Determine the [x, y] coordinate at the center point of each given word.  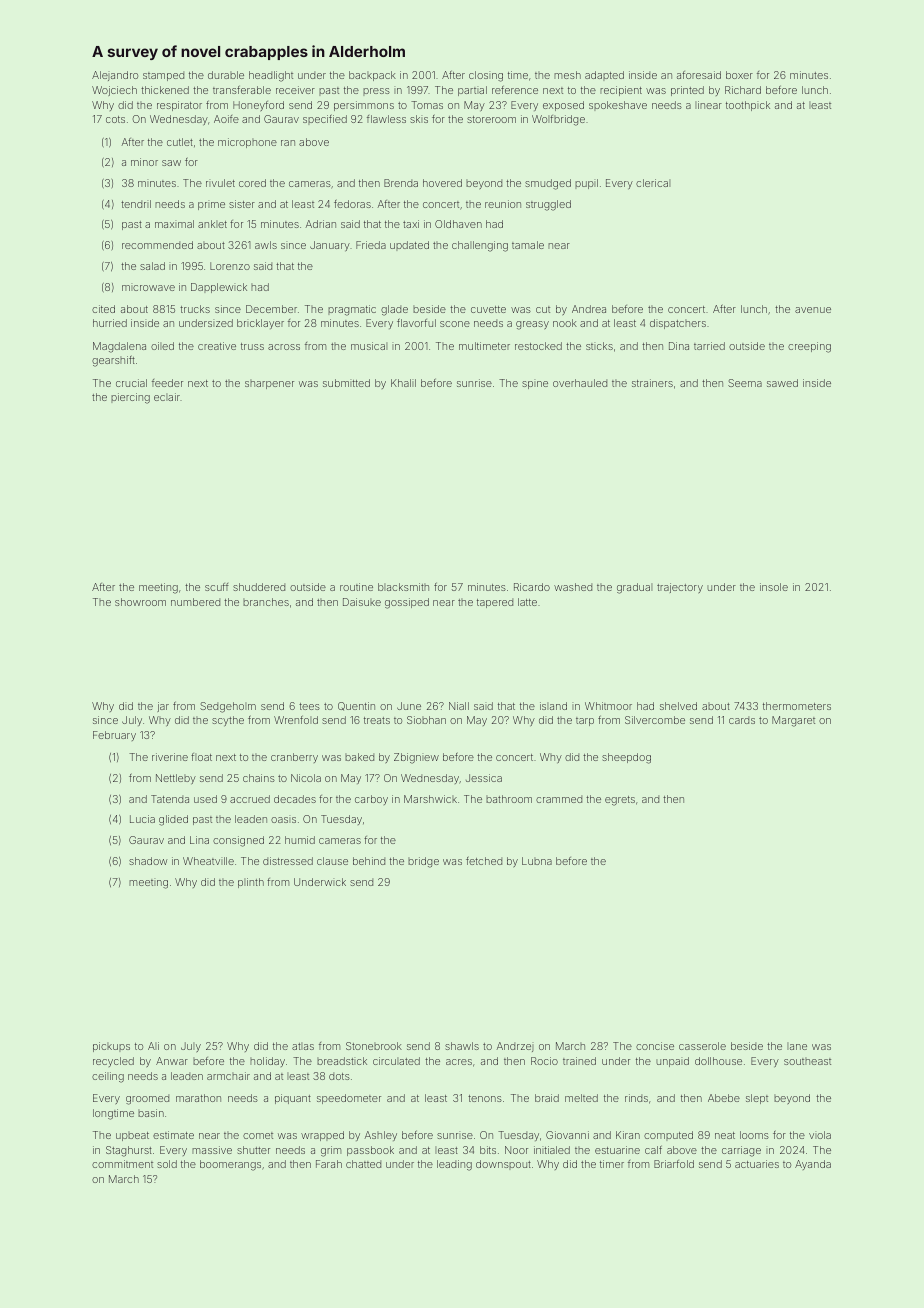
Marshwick [430, 799]
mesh [567, 75]
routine [356, 587]
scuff [217, 587]
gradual [634, 588]
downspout [503, 1165]
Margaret [793, 721]
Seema [745, 383]
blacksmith [403, 587]
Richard [743, 90]
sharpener [269, 384]
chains [259, 778]
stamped [163, 76]
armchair [228, 1076]
